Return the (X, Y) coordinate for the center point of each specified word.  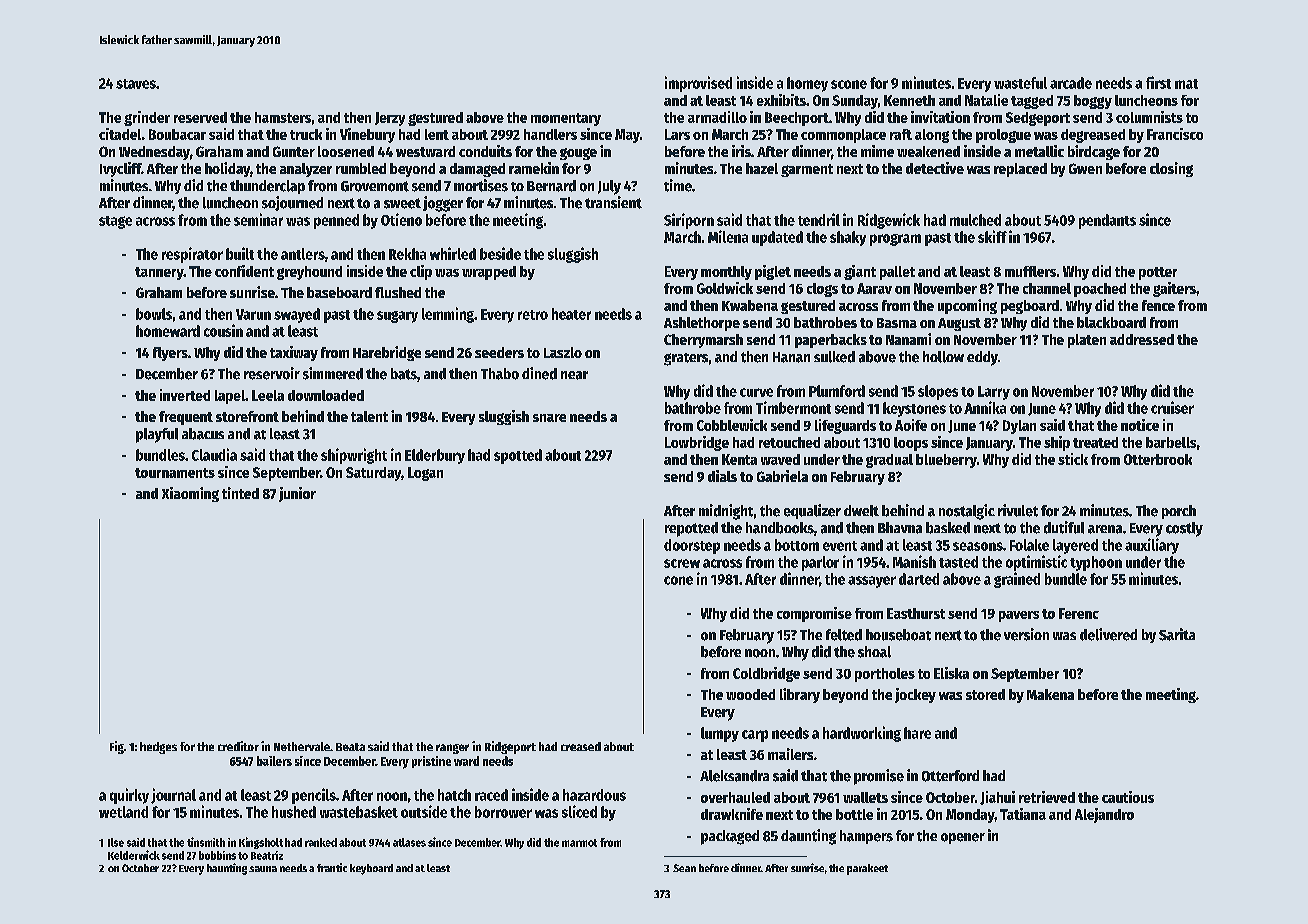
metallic (1039, 151)
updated (777, 238)
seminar (258, 219)
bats (404, 374)
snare (549, 418)
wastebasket (359, 812)
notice (1140, 425)
